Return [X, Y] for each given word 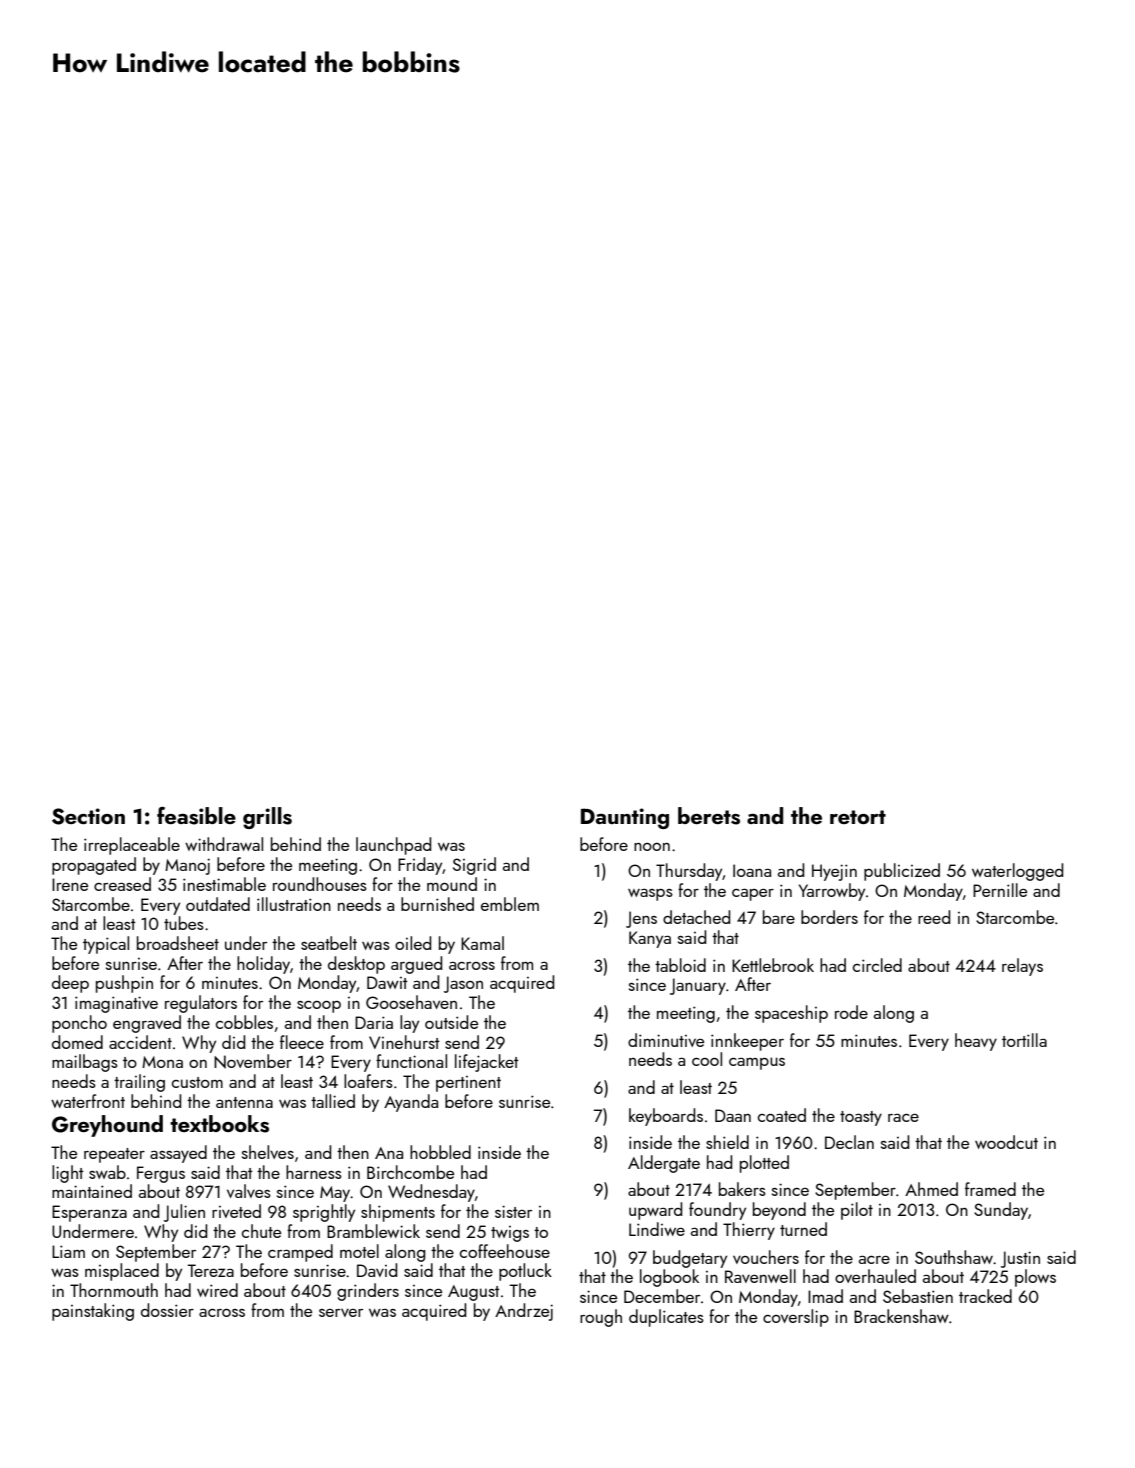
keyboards [666, 1117]
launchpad [393, 846]
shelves [268, 1152]
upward [655, 1211]
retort [858, 817]
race [903, 1118]
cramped [300, 1253]
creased [122, 884]
